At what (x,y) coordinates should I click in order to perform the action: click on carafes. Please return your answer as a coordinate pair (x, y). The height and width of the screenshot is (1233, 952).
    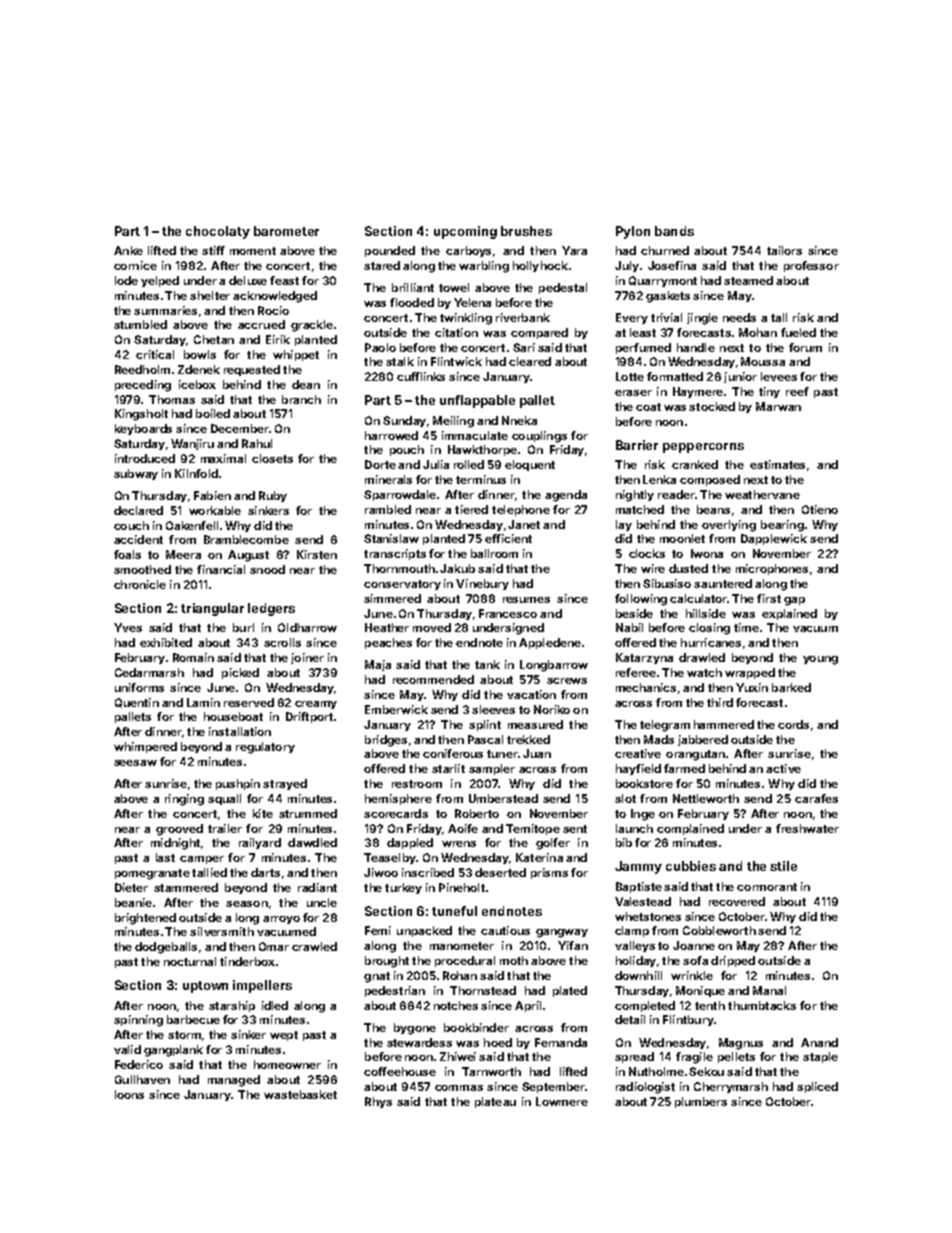
    Looking at the image, I should click on (816, 798).
